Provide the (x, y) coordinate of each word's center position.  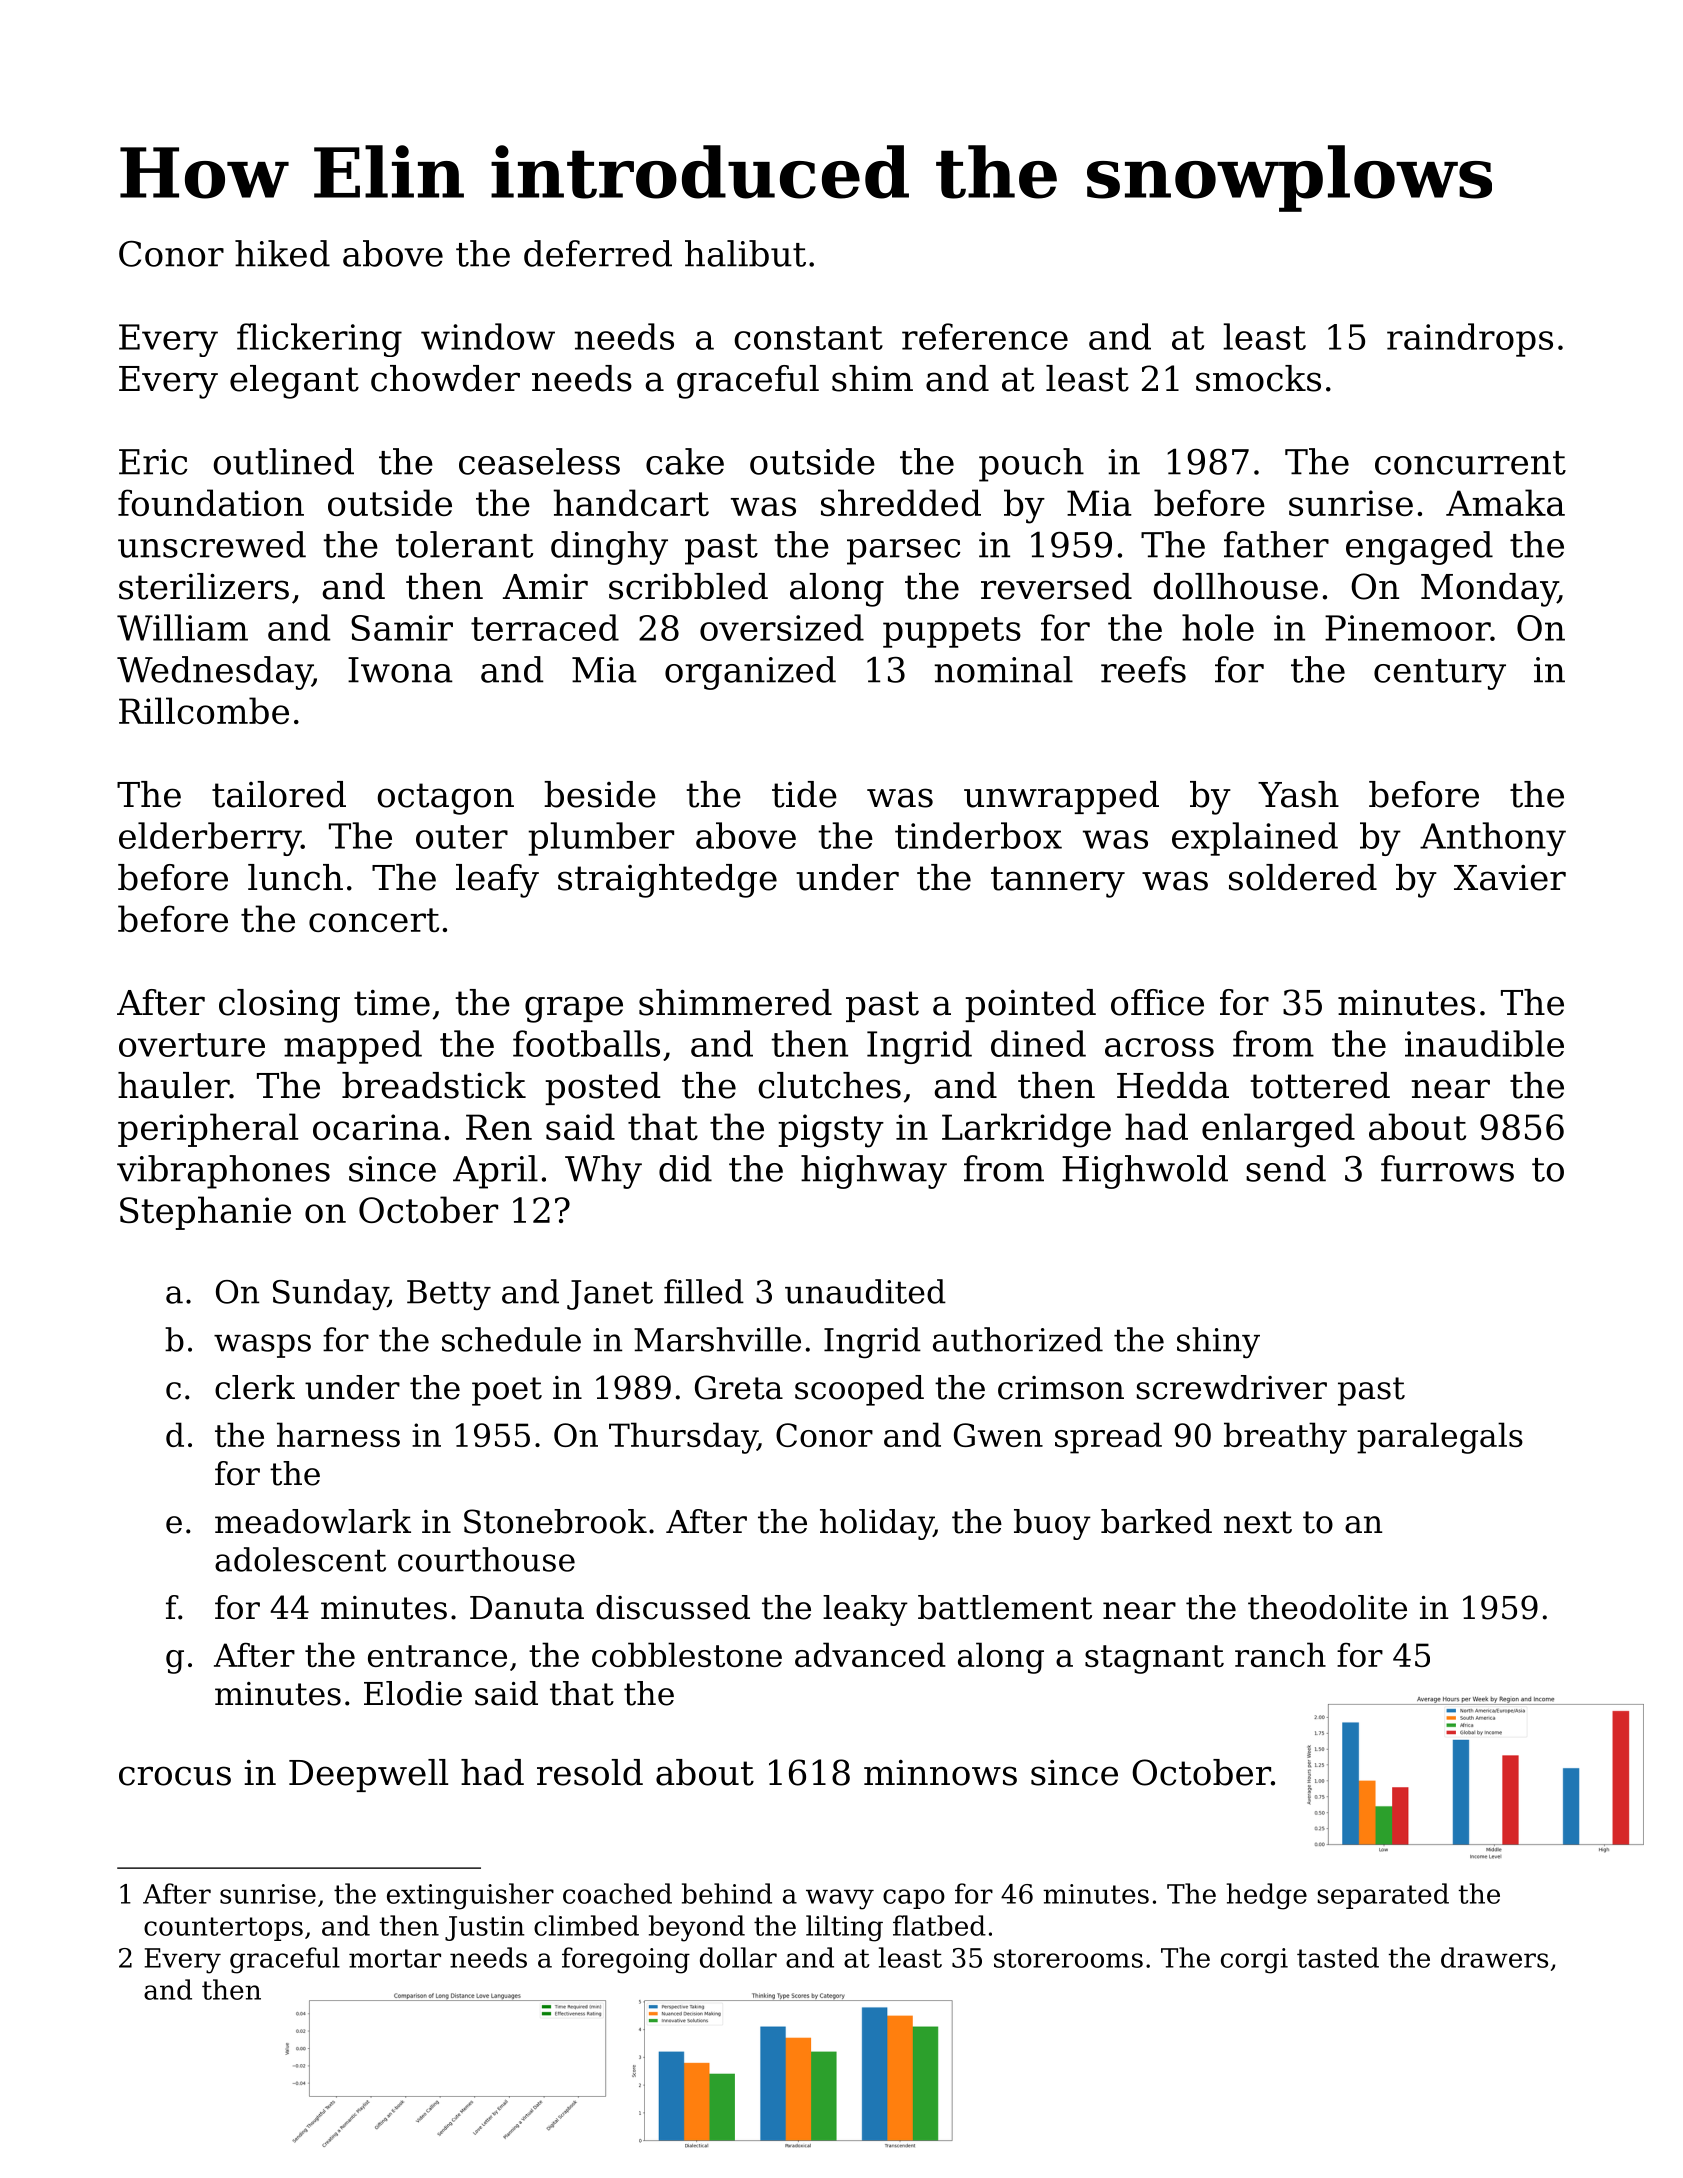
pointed (1030, 1005)
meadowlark (313, 1521)
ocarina (377, 1127)
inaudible (1484, 1043)
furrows (1447, 1168)
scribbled (688, 586)
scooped (859, 1390)
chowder (445, 378)
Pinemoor (1407, 628)
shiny (1218, 1343)
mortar (395, 1958)
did (685, 1168)
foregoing (626, 1960)
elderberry (210, 839)
